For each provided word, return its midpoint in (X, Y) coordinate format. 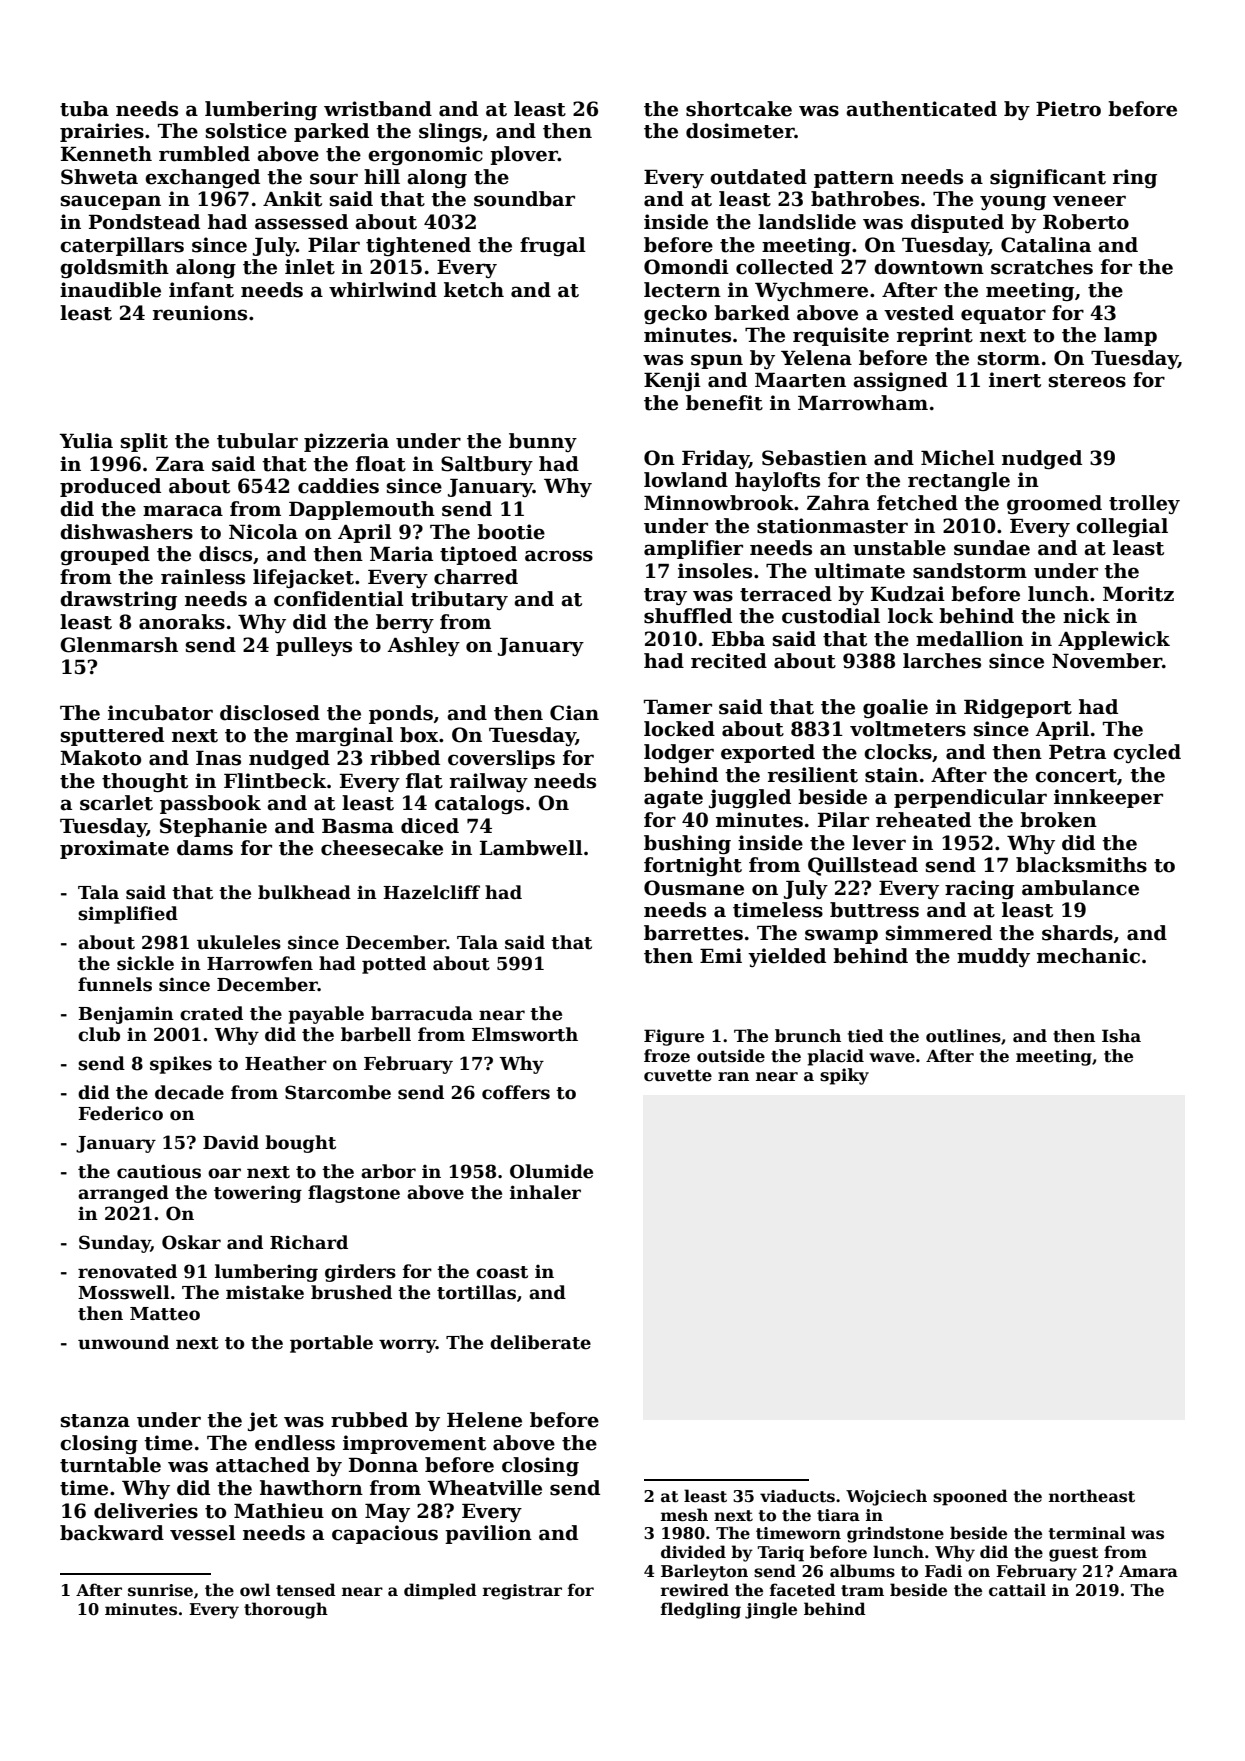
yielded (787, 957)
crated (211, 1013)
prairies (102, 132)
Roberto (1086, 222)
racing (979, 889)
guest (1074, 1554)
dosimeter (740, 131)
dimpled (440, 1591)
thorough (286, 1610)
